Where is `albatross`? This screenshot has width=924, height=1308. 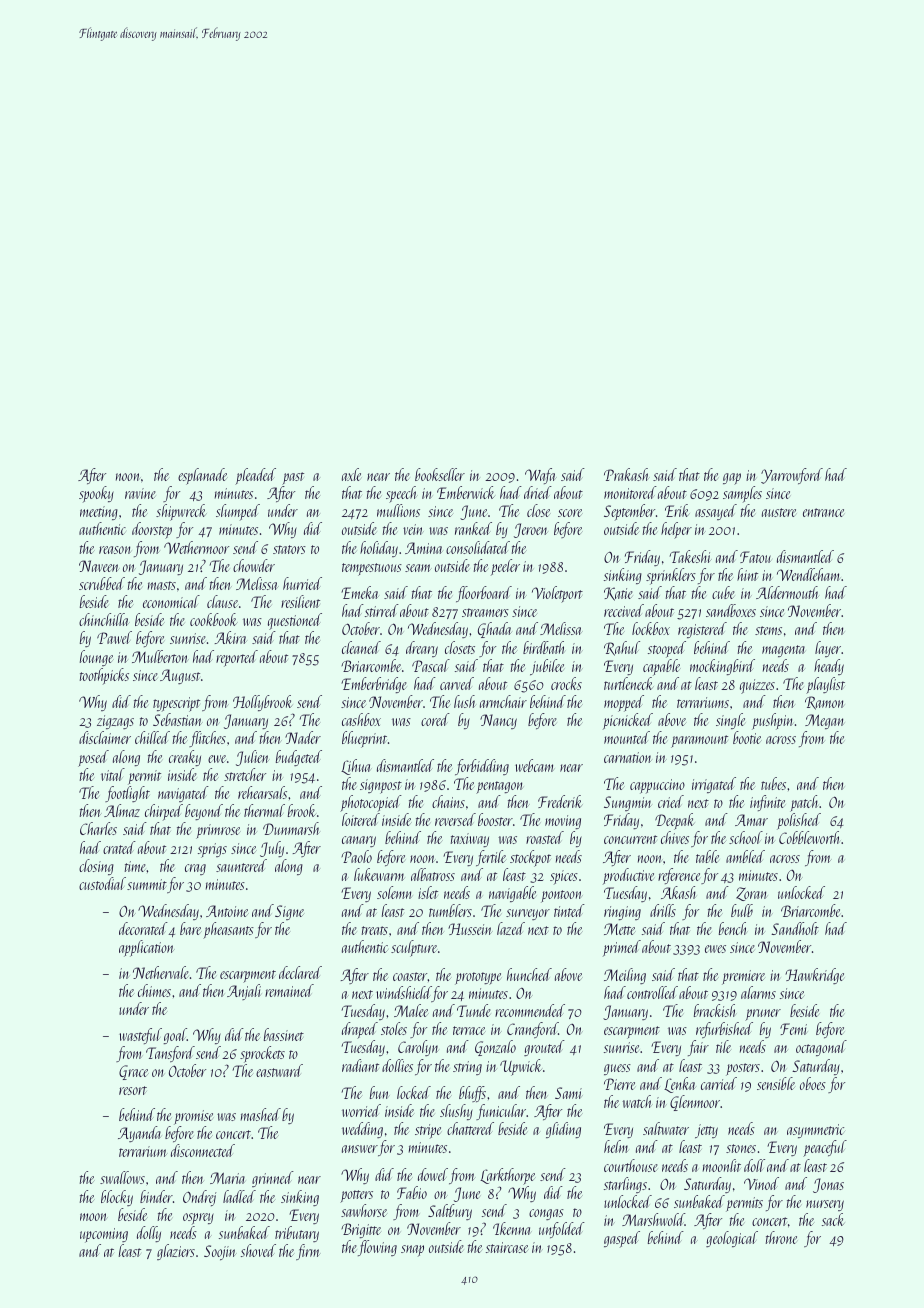
albatross is located at coordinates (433, 874).
